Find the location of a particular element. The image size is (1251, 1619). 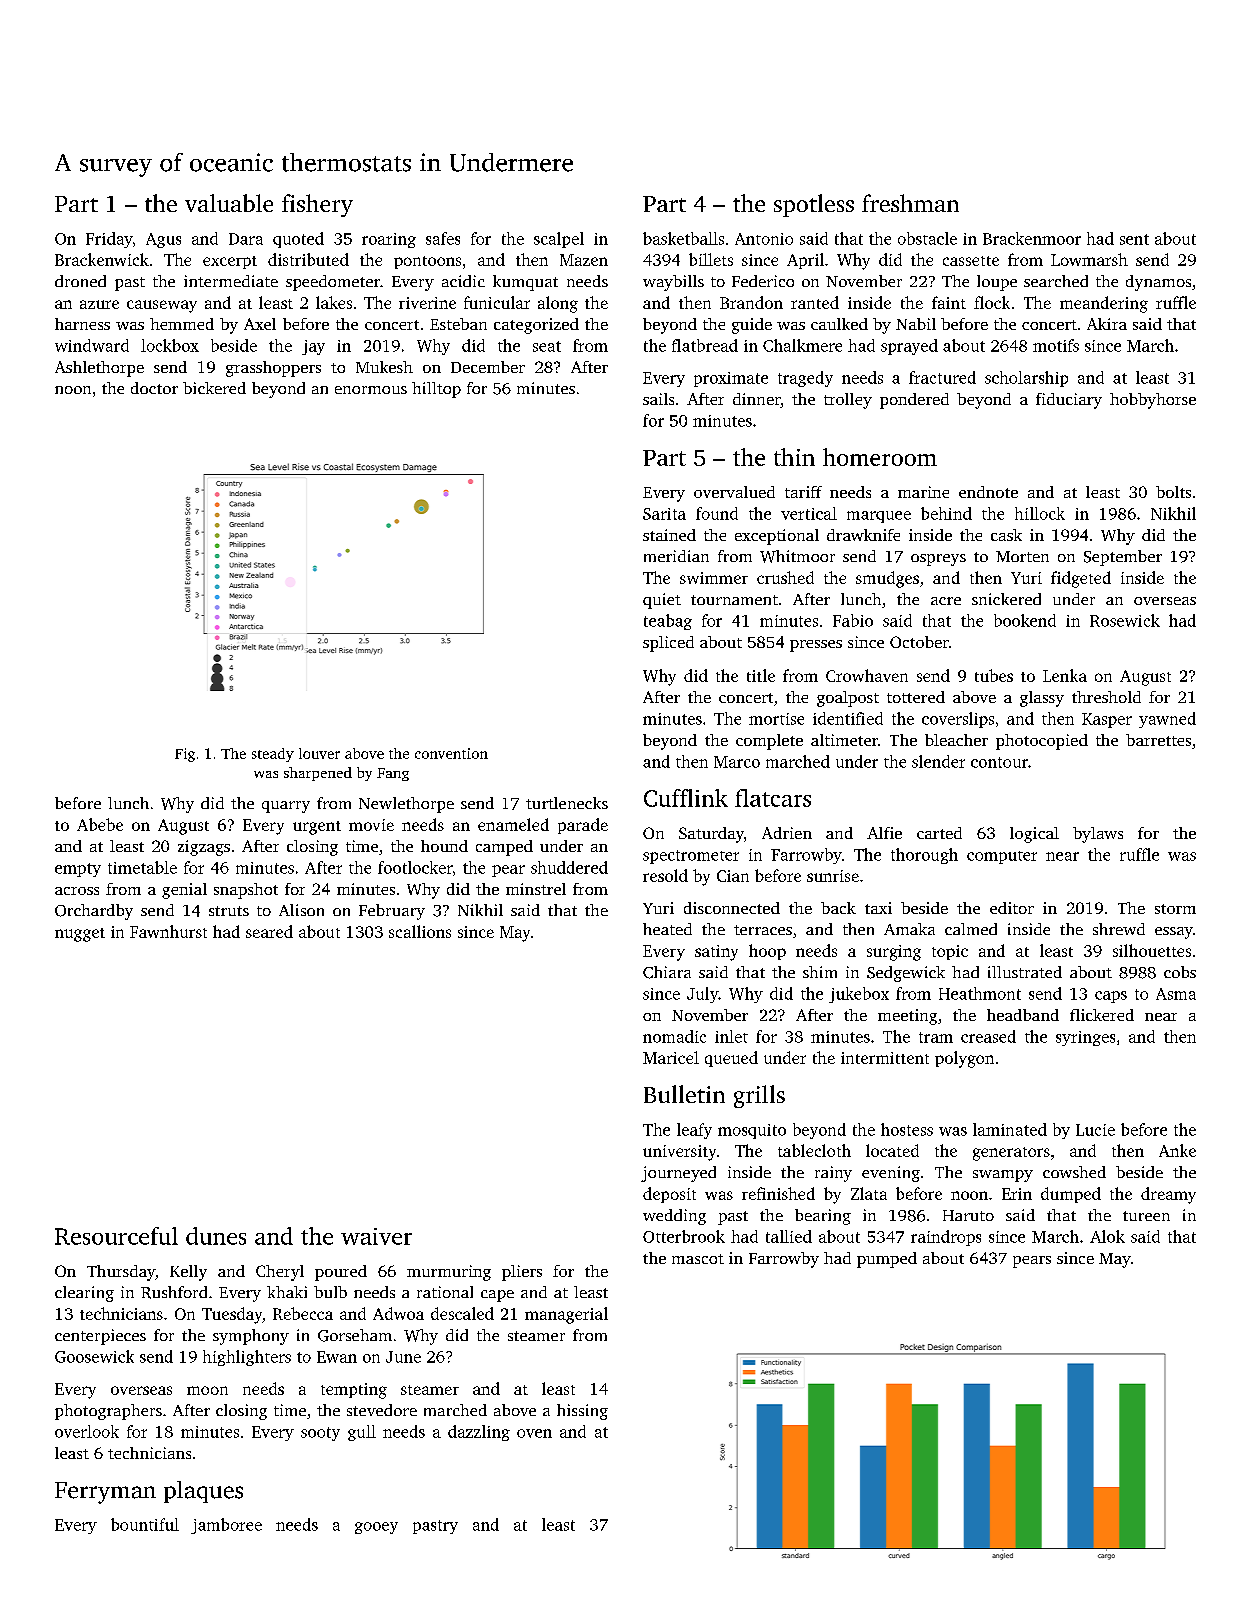

Goosewick is located at coordinates (94, 1356).
